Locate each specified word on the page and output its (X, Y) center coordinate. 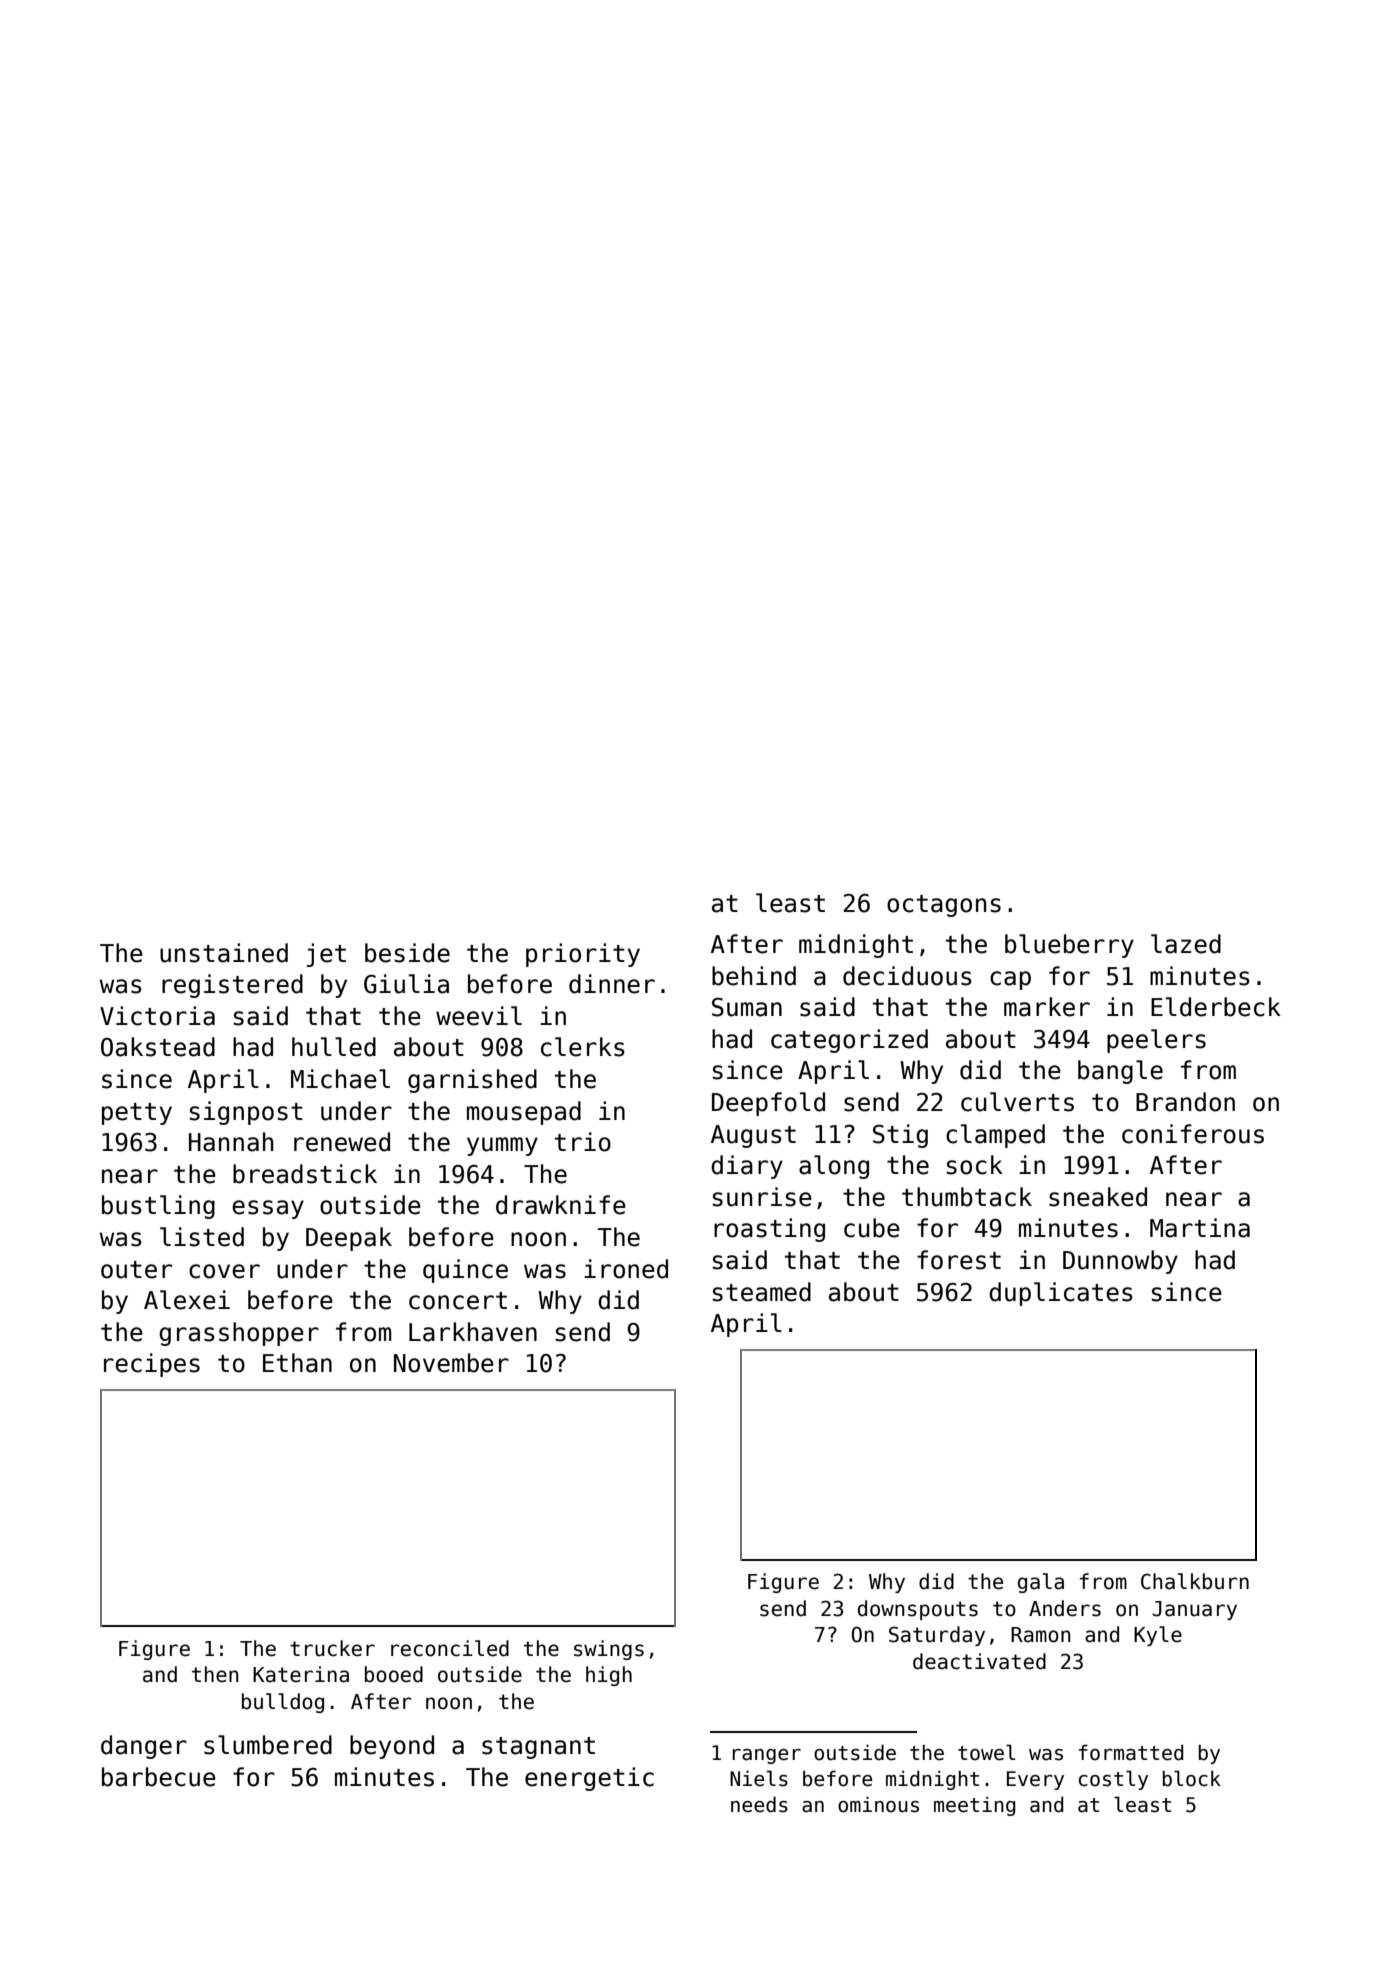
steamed (762, 1292)
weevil (479, 1016)
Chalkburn (1195, 1581)
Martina (1200, 1228)
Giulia (406, 984)
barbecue (159, 1777)
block (1192, 1778)
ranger (766, 1756)
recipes (152, 1365)
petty (137, 1114)
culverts (1017, 1102)
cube (872, 1228)
